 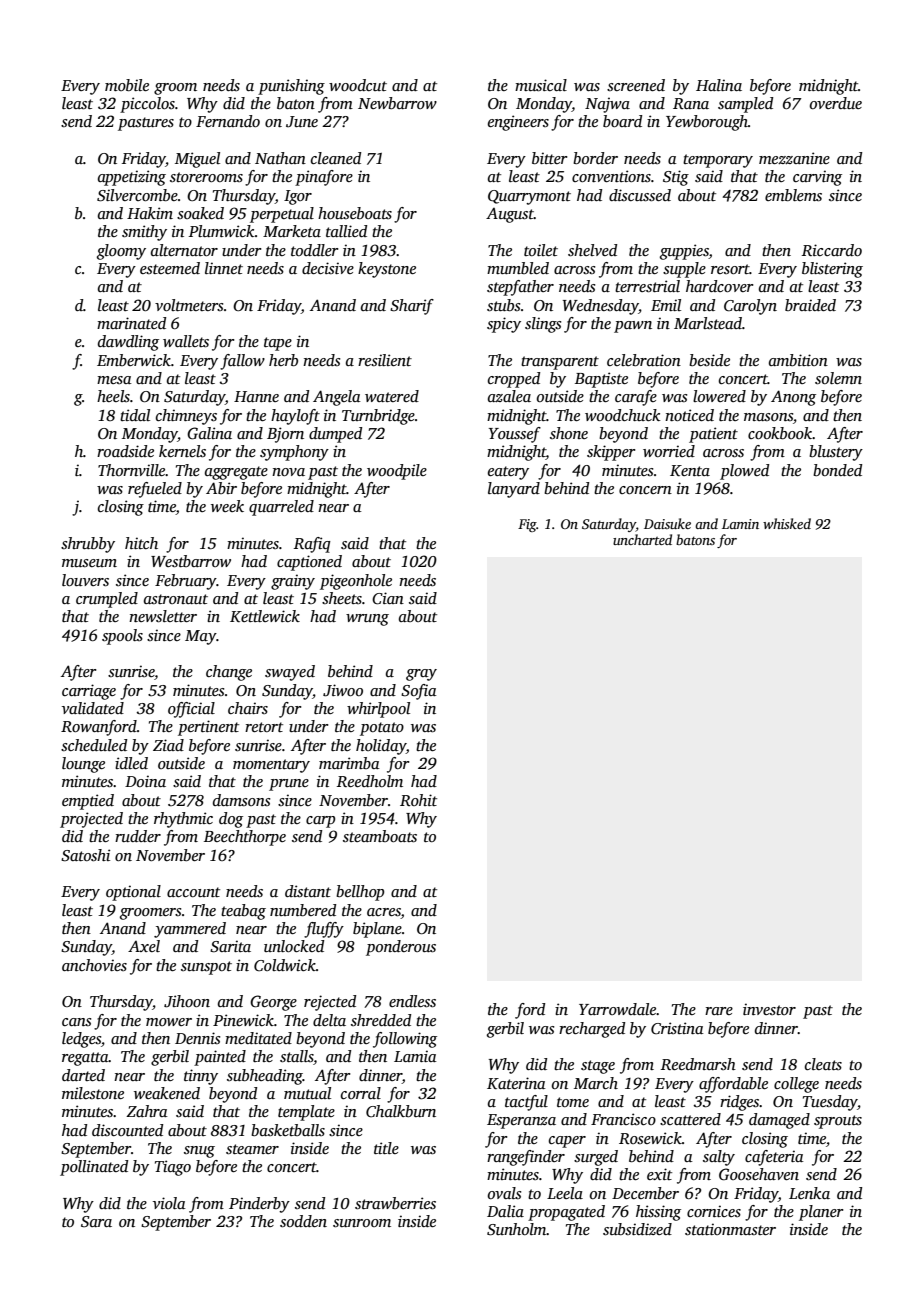 I want to click on darted, so click(x=83, y=1075).
